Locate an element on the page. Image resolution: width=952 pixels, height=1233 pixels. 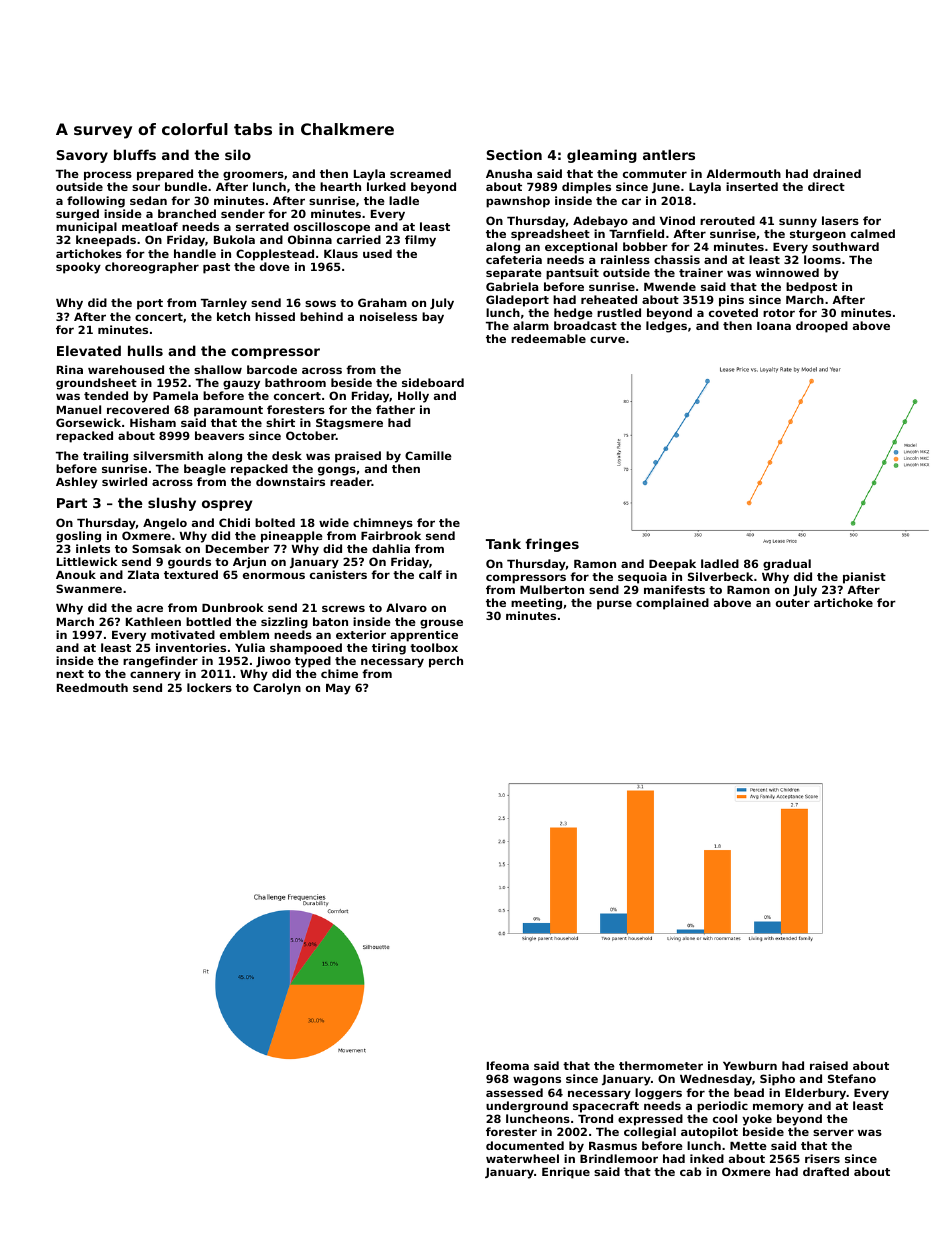
Ifeoma is located at coordinates (508, 1065).
